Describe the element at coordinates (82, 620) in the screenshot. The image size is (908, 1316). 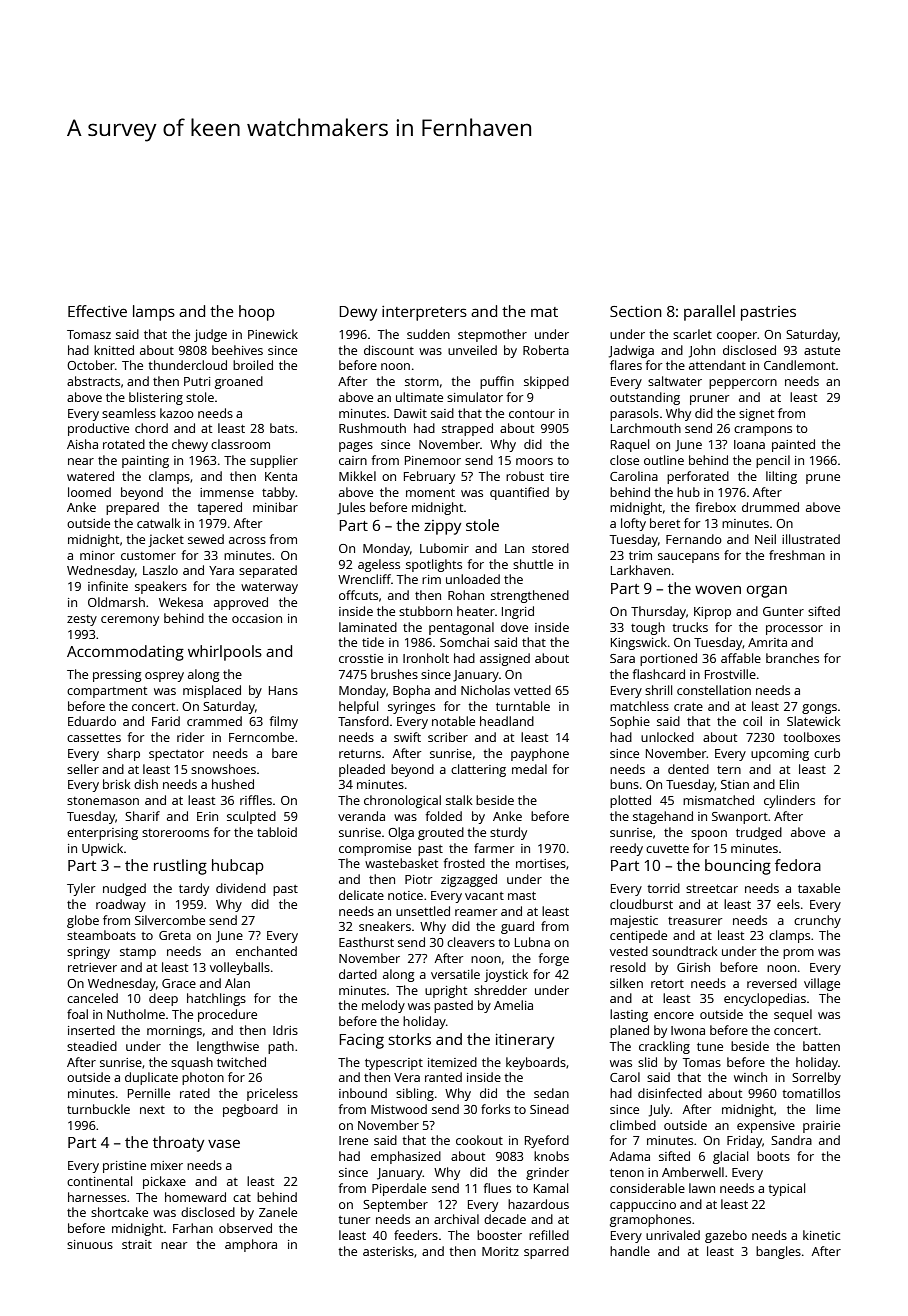
I see `zesty` at that location.
